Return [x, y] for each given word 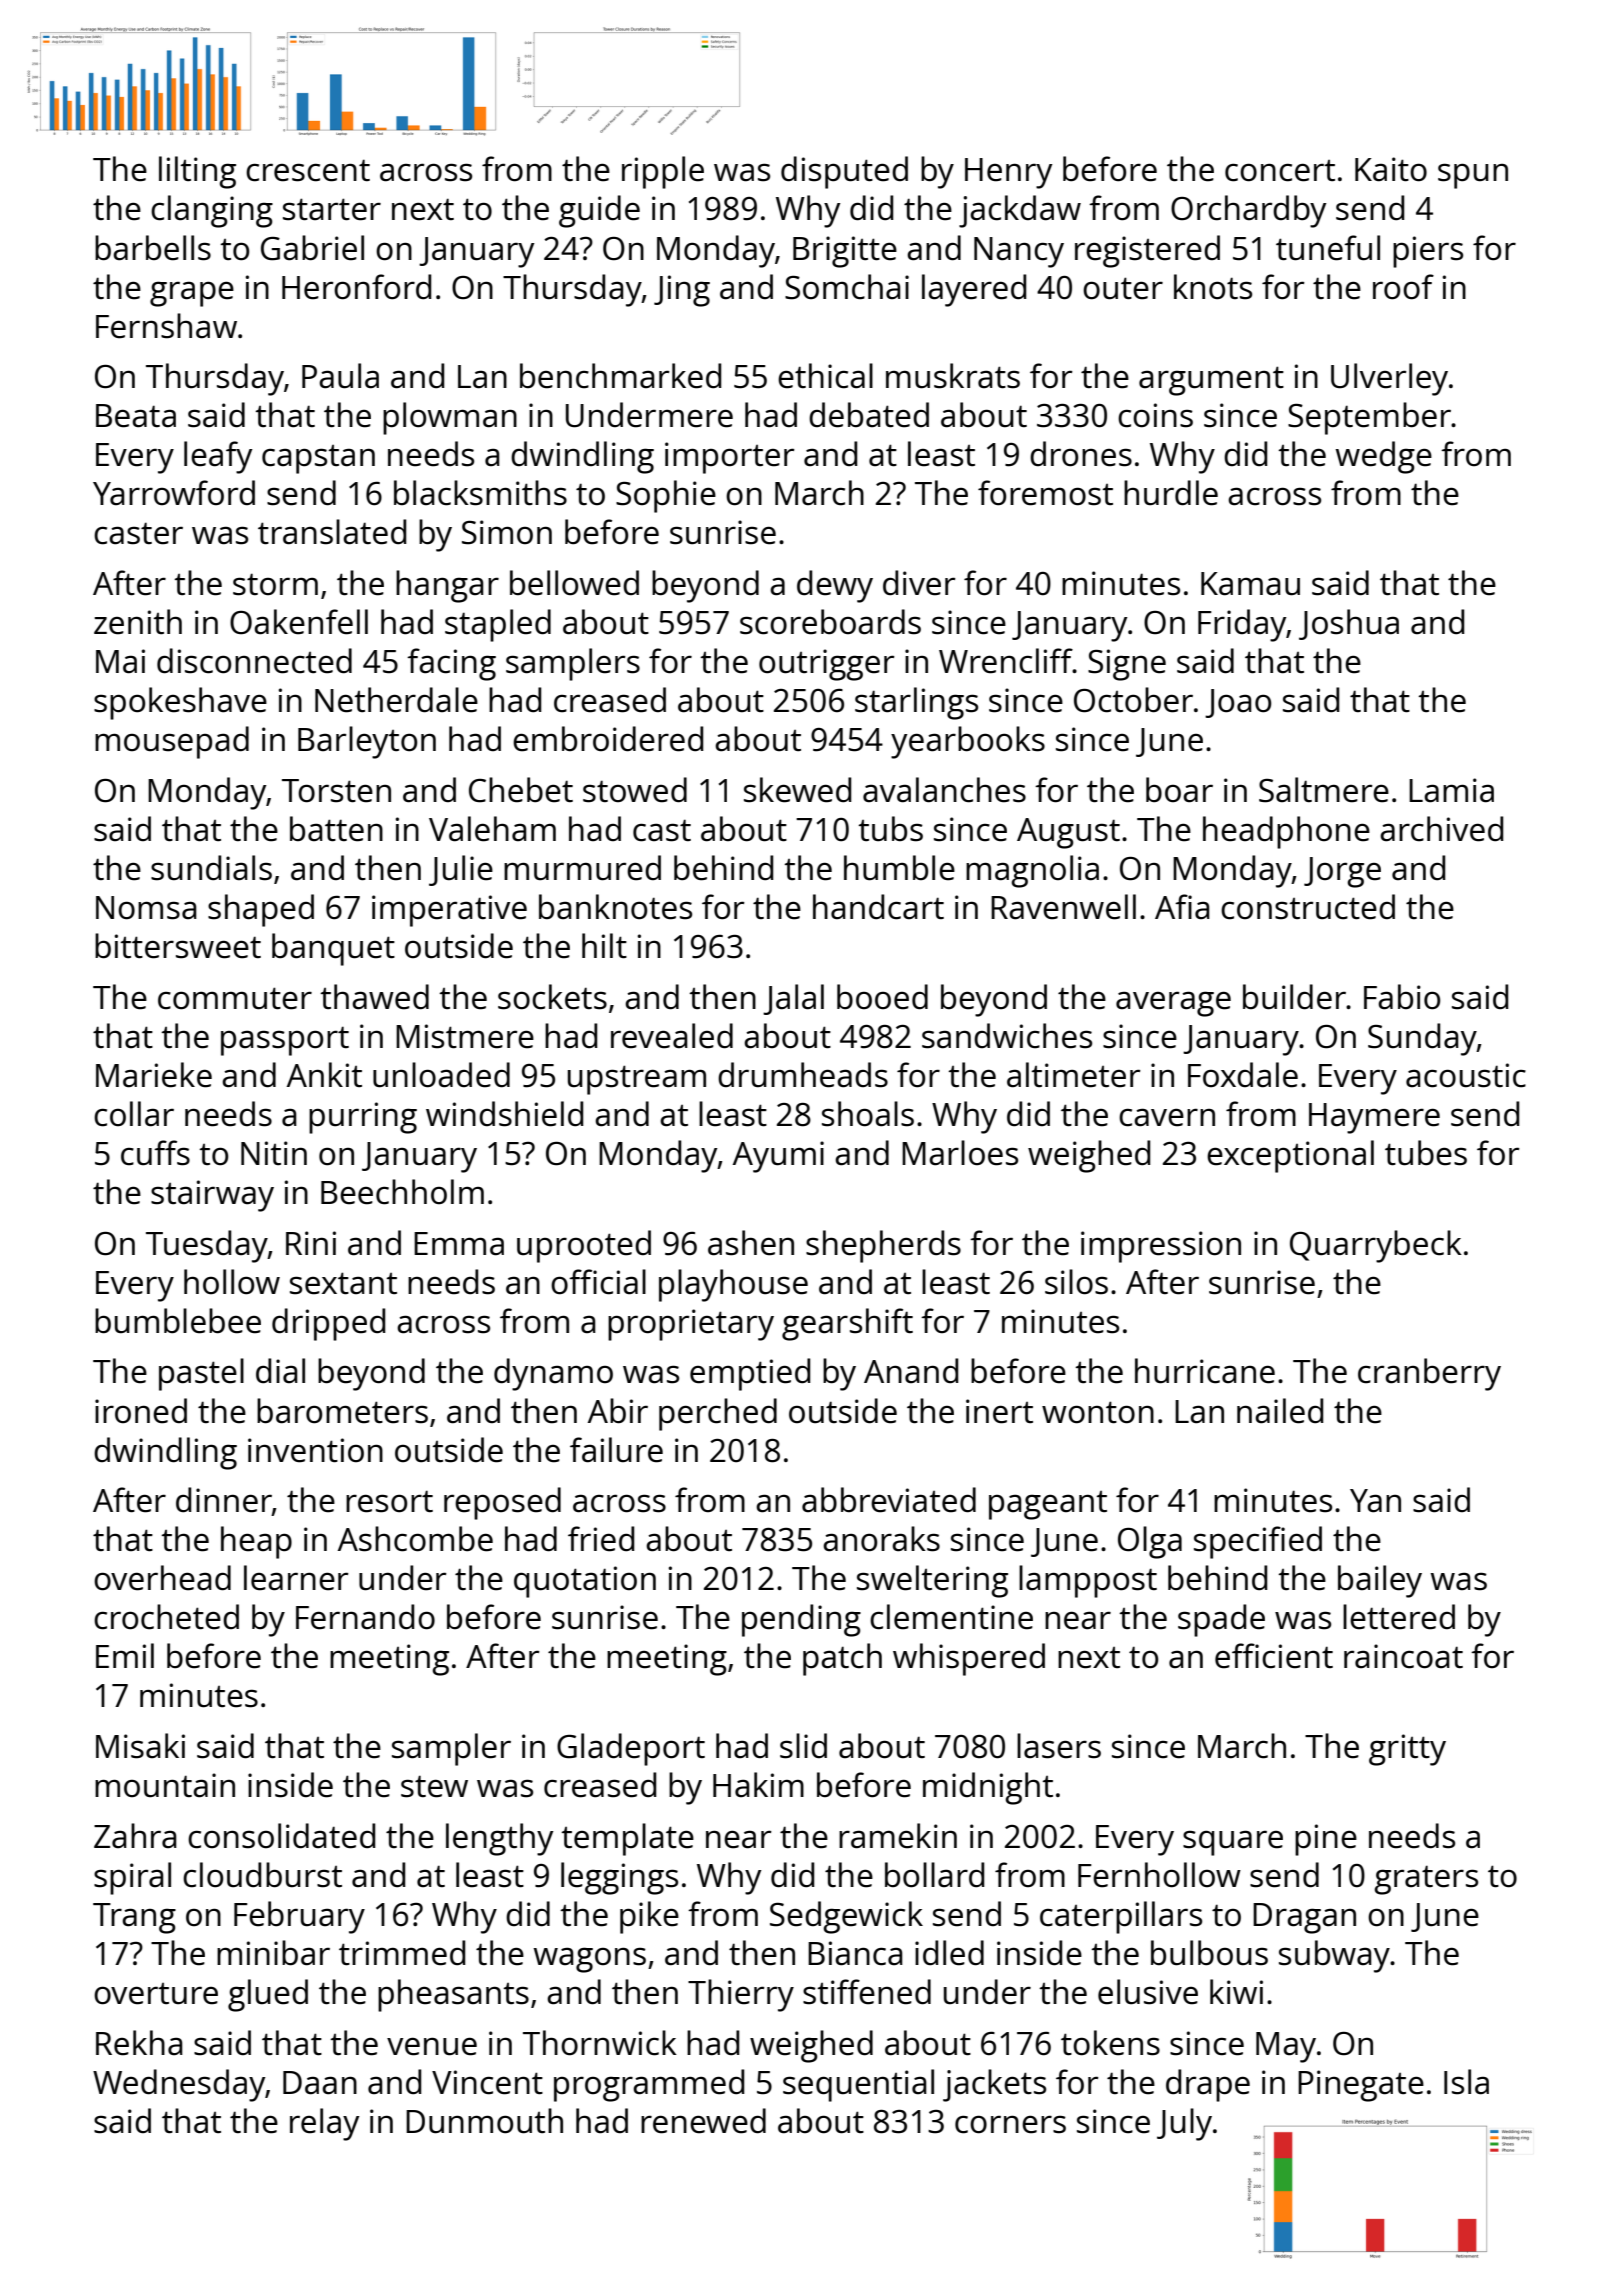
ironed [141, 1411]
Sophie [666, 496]
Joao [1238, 703]
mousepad [172, 742]
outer [1123, 288]
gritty [1407, 1750]
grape [192, 294]
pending [801, 1620]
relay [325, 2124]
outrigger [827, 665]
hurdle [1171, 493]
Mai [120, 661]
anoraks [881, 1539]
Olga [1150, 1542]
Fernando [365, 1617]
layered [974, 290]
